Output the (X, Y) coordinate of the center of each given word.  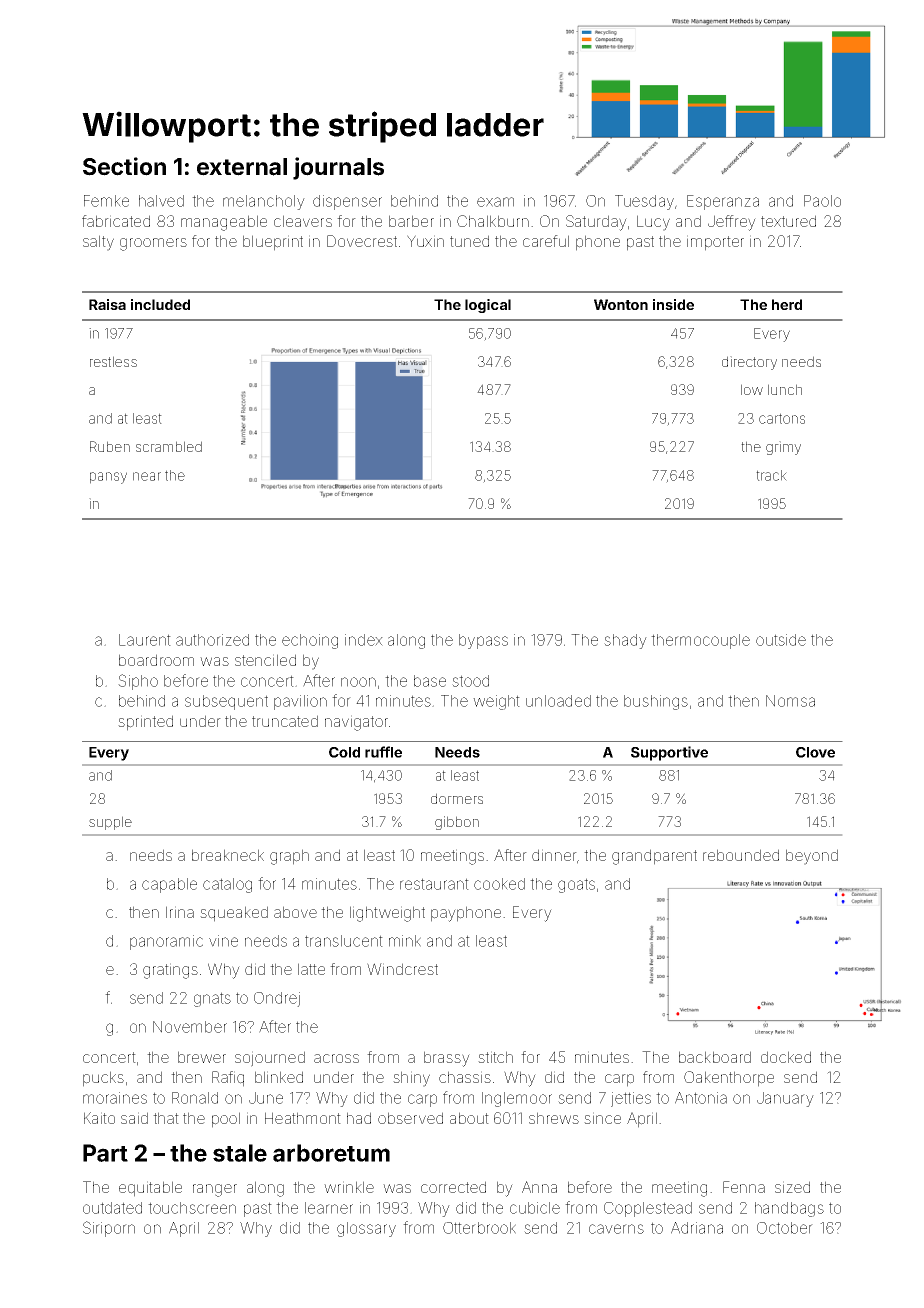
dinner (554, 855)
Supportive (669, 753)
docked (786, 1057)
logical (488, 306)
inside (673, 304)
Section (124, 166)
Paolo (822, 201)
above (295, 912)
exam (495, 202)
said (134, 1118)
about (469, 1118)
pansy (108, 478)
